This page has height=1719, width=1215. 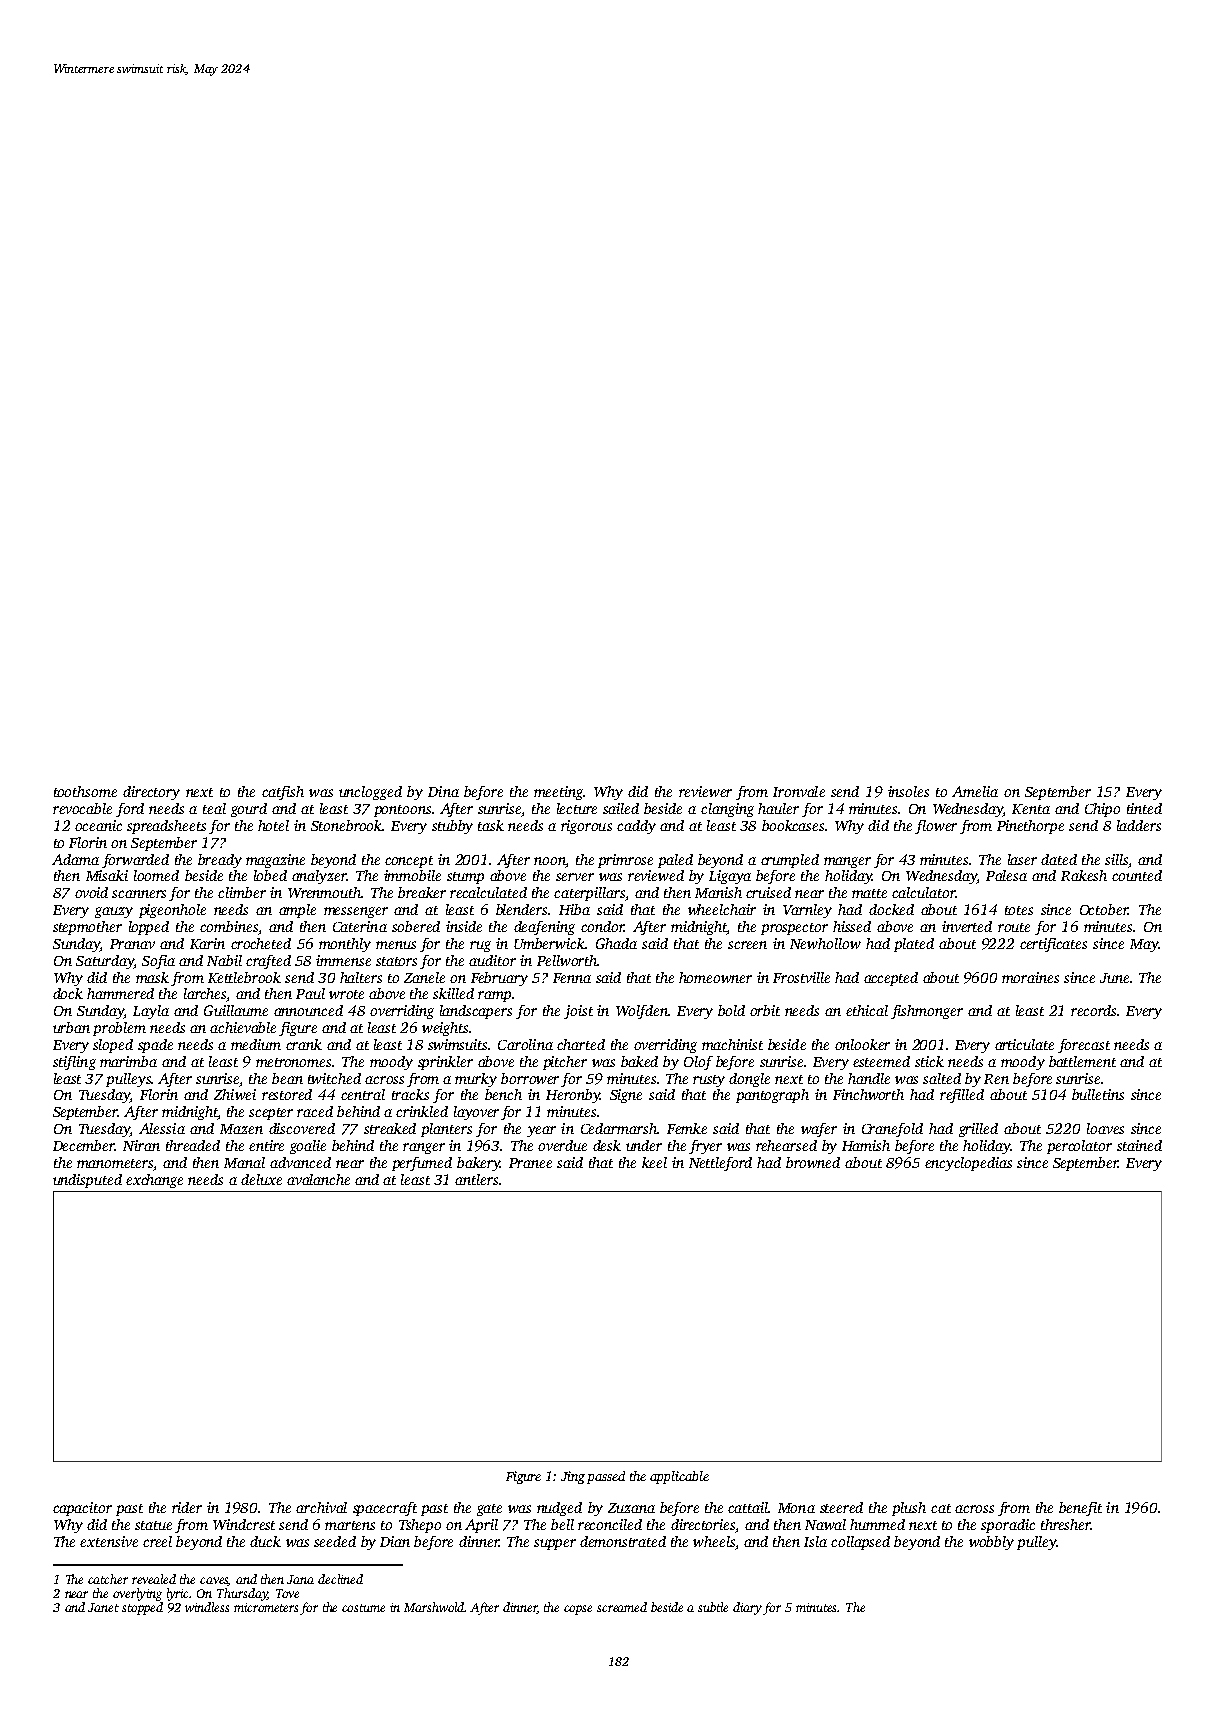 I want to click on bready, so click(x=220, y=861).
